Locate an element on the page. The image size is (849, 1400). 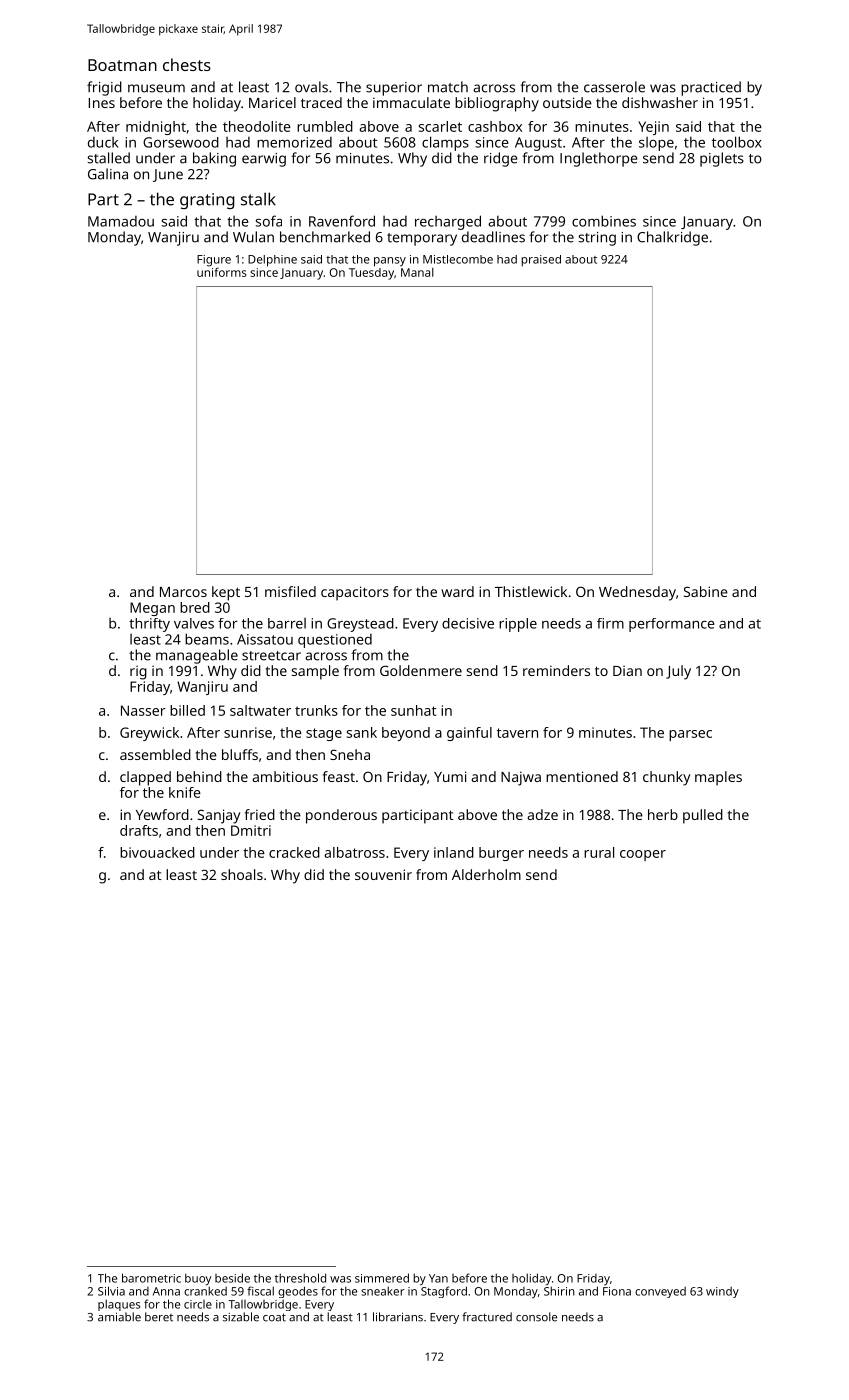
librarians is located at coordinates (398, 1317).
